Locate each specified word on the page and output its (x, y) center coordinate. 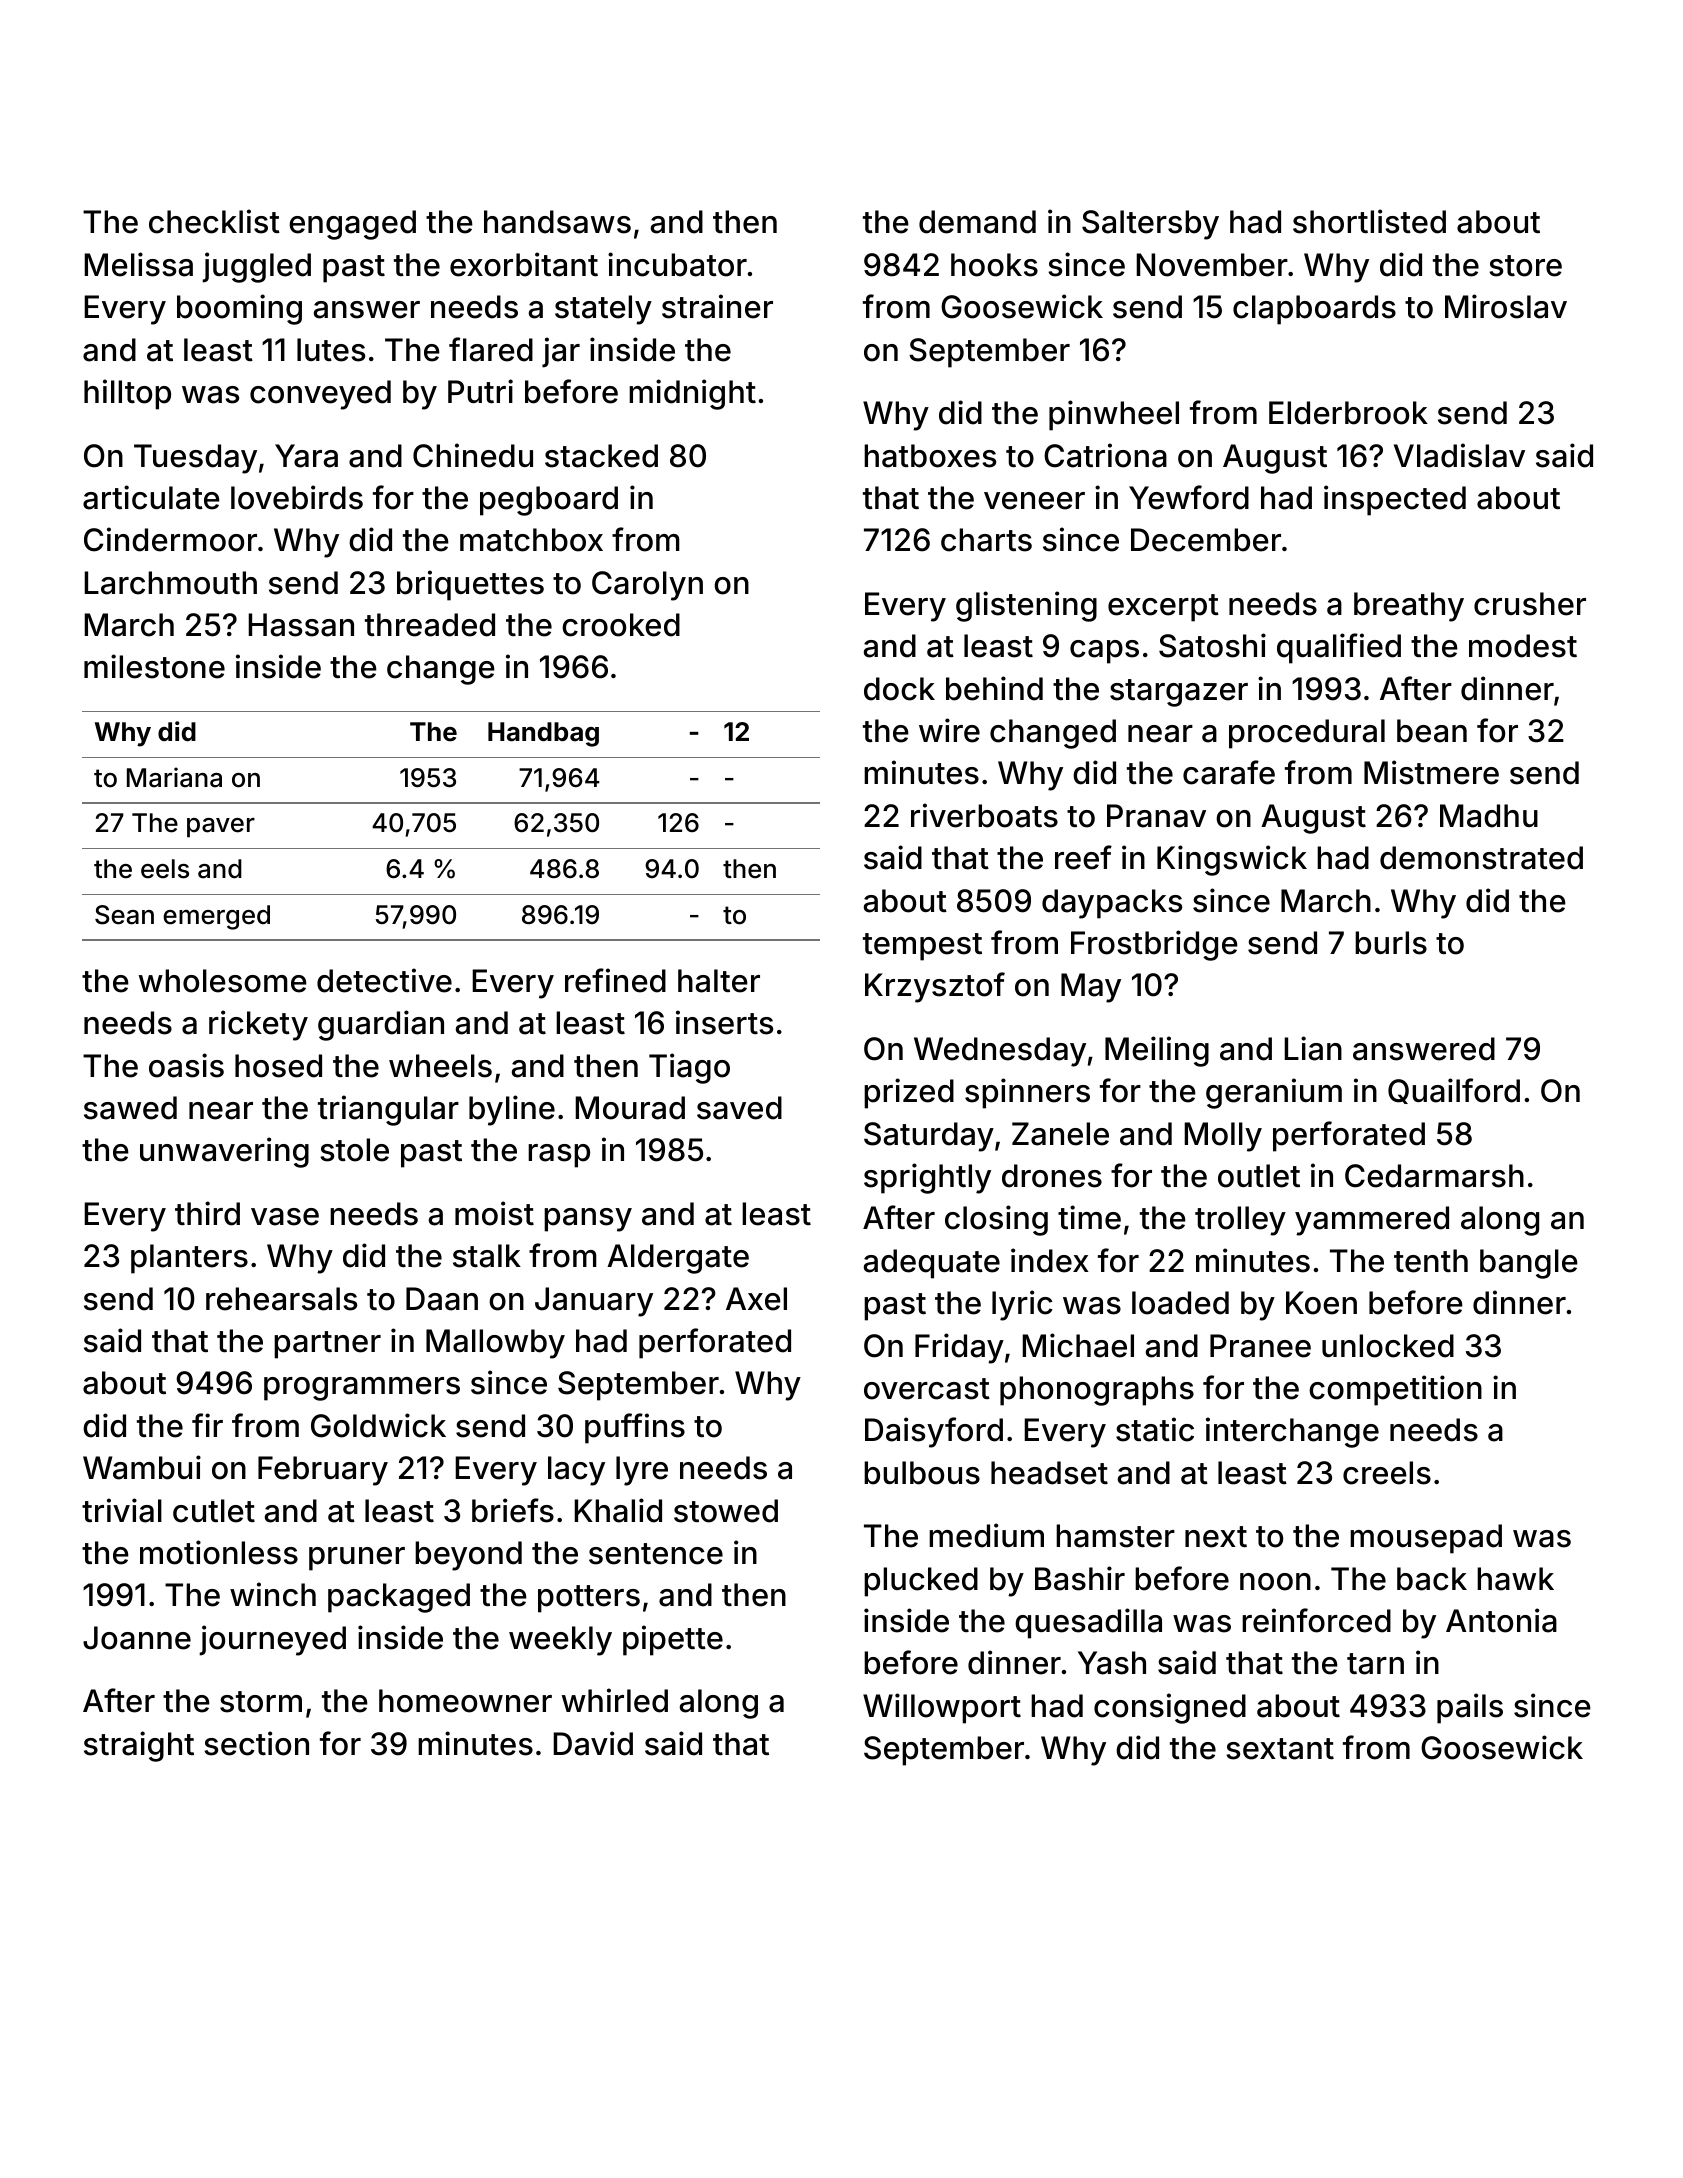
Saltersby (1150, 225)
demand (977, 222)
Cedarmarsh (1434, 1176)
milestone (154, 666)
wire (949, 730)
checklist (214, 221)
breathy (1409, 607)
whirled (615, 1700)
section (256, 1743)
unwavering (224, 1152)
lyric (1022, 1305)
